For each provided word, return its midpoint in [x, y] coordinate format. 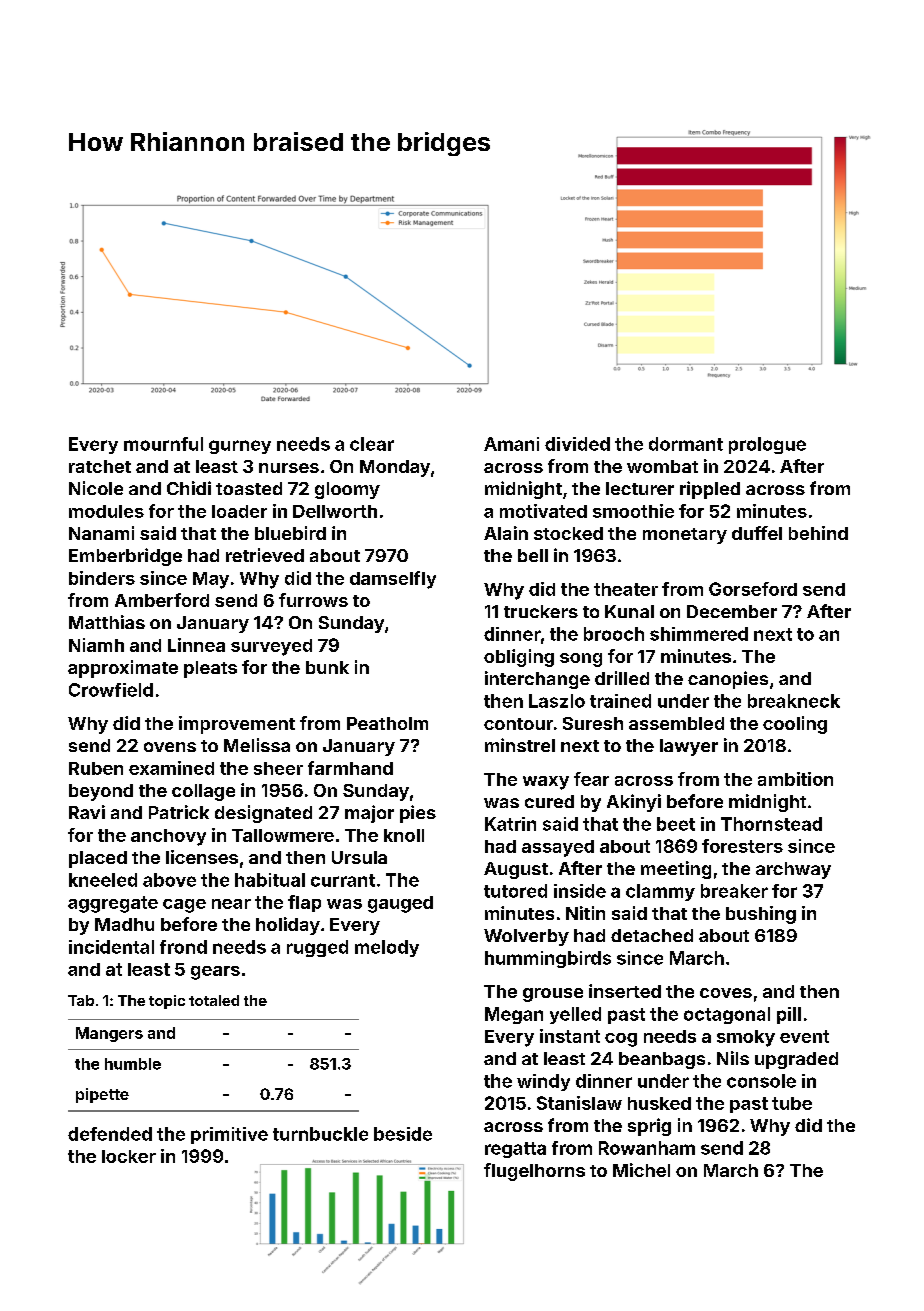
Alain [506, 533]
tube [792, 1103]
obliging [519, 658]
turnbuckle [320, 1134]
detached [652, 935]
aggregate [113, 904]
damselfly [393, 580]
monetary [685, 536]
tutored [515, 891]
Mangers [109, 1034]
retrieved [265, 555]
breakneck [794, 701]
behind [818, 533]
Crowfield [111, 690]
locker [129, 1156]
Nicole [96, 488]
